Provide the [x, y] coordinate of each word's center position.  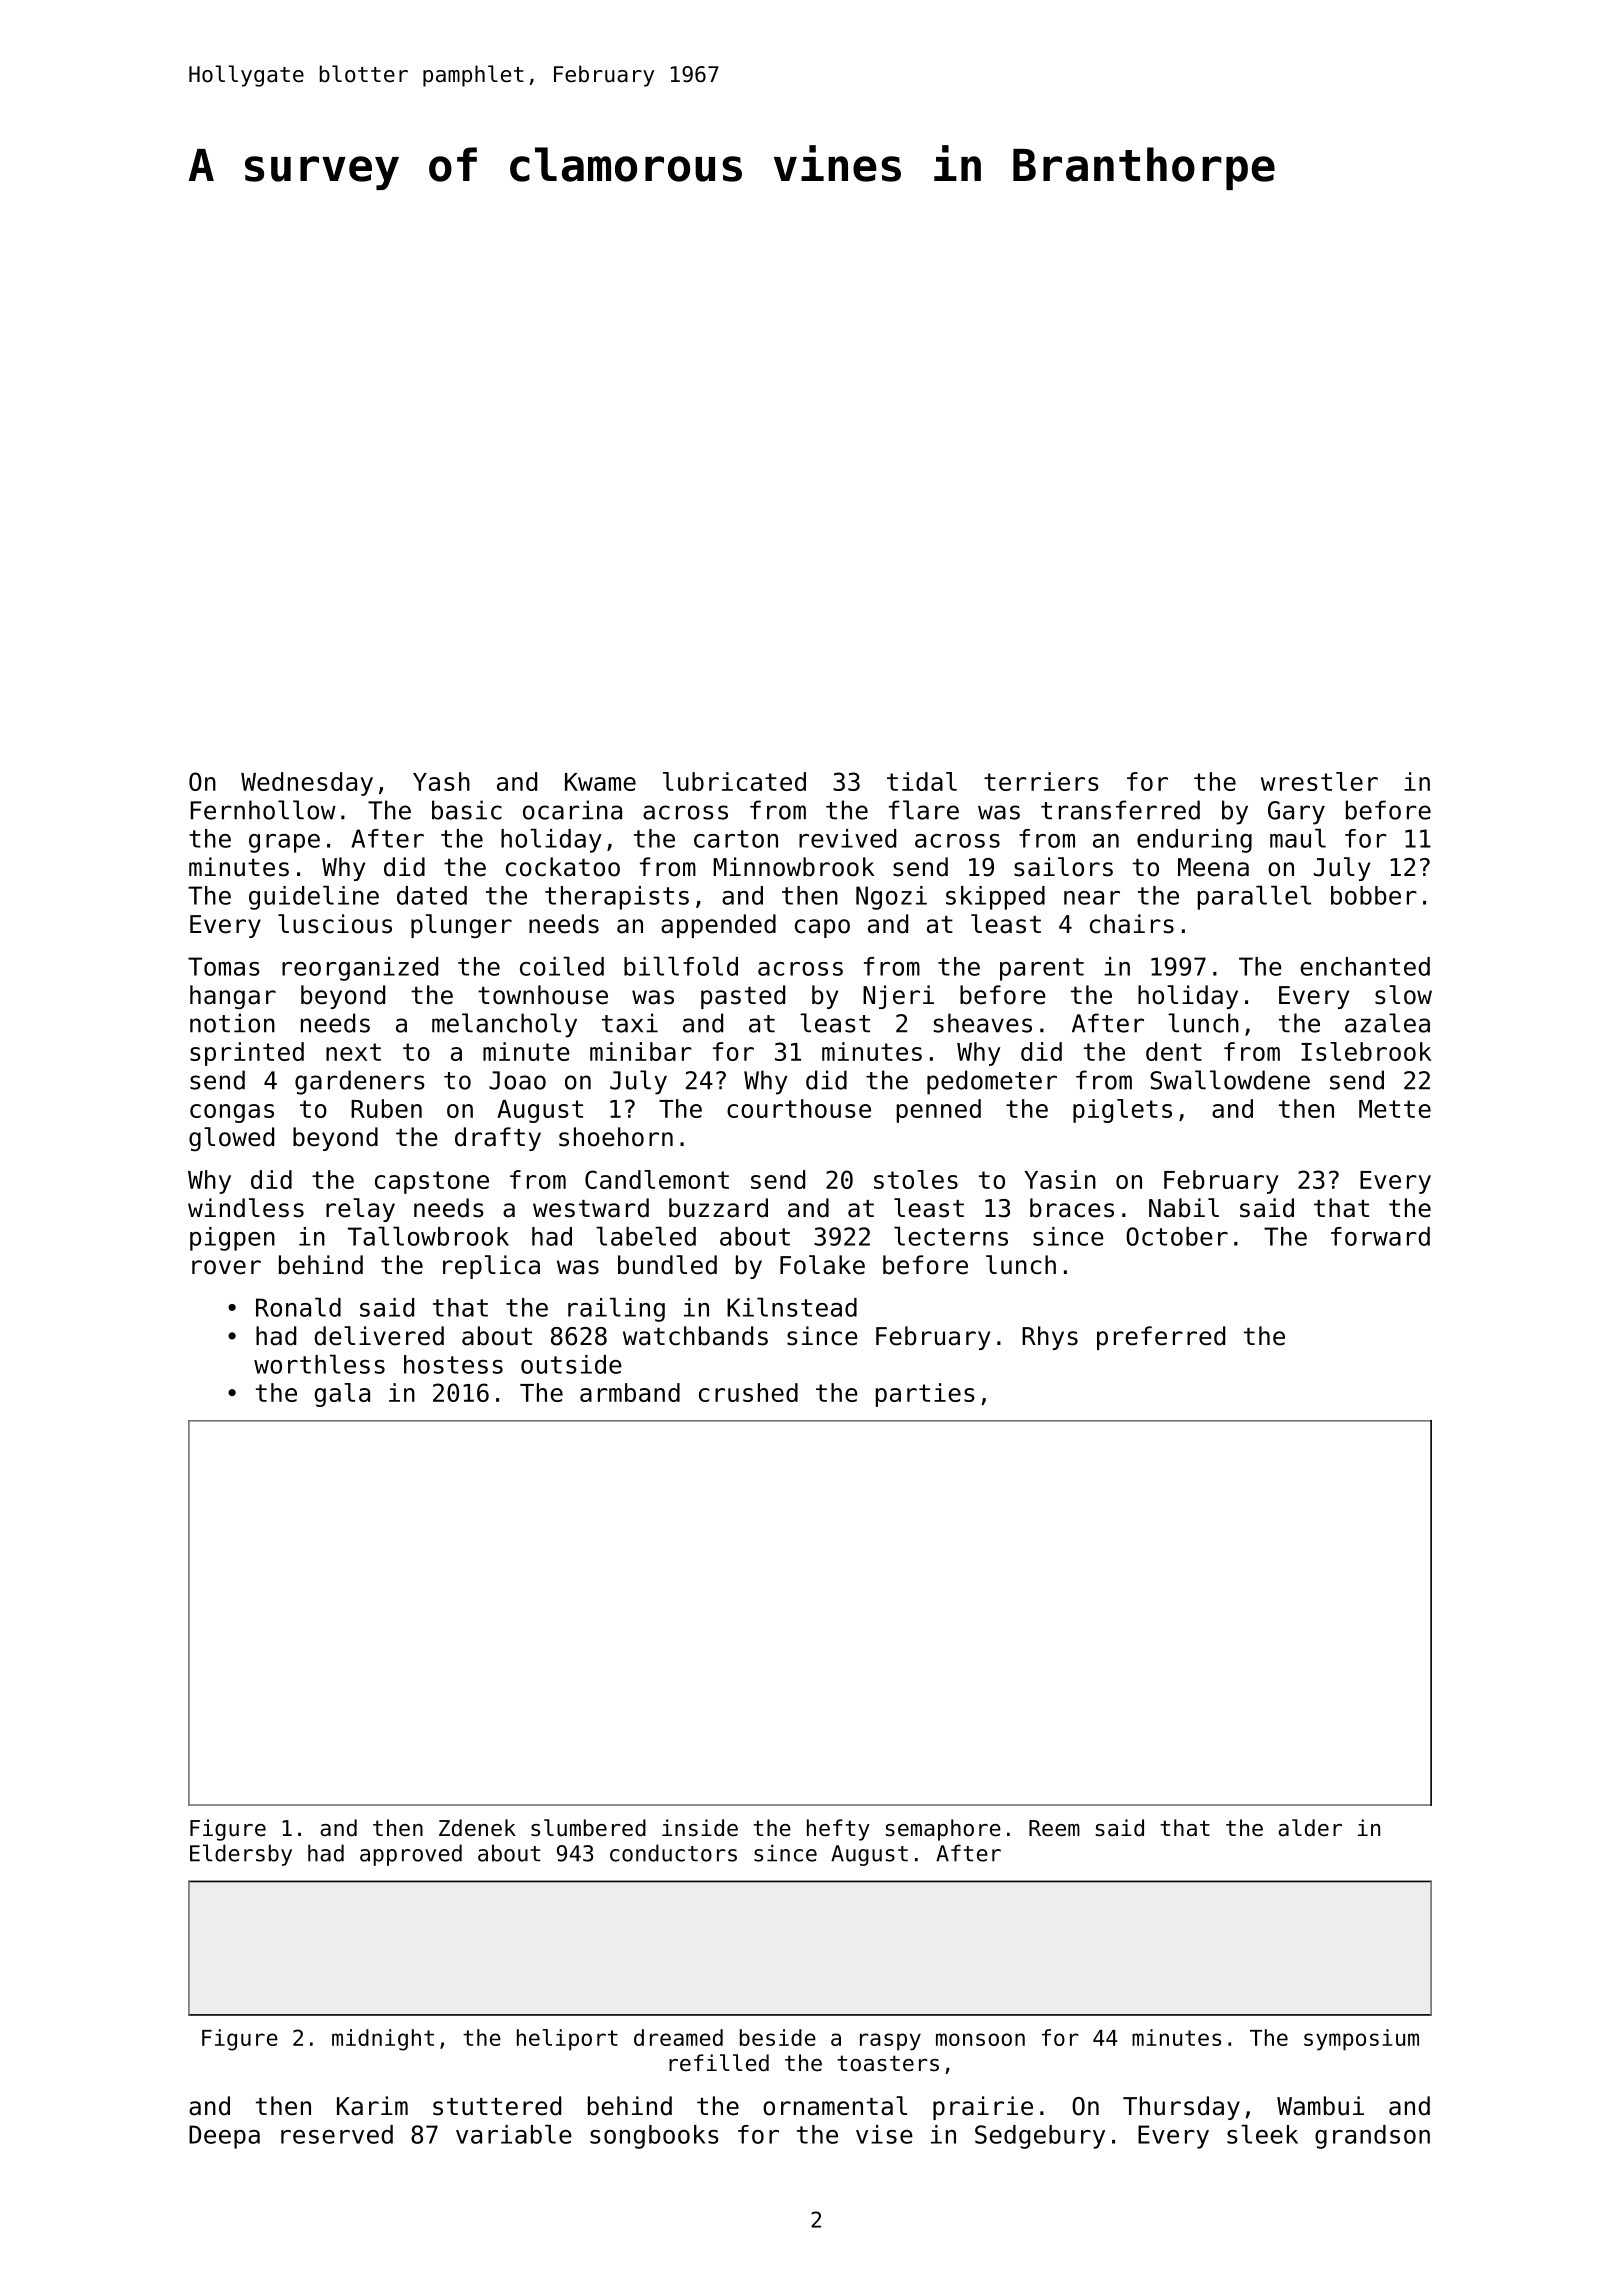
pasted [743, 997]
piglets [1122, 1111]
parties [925, 1395]
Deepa [224, 2137]
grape [284, 843]
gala [342, 1395]
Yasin [1060, 1179]
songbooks [654, 2137]
